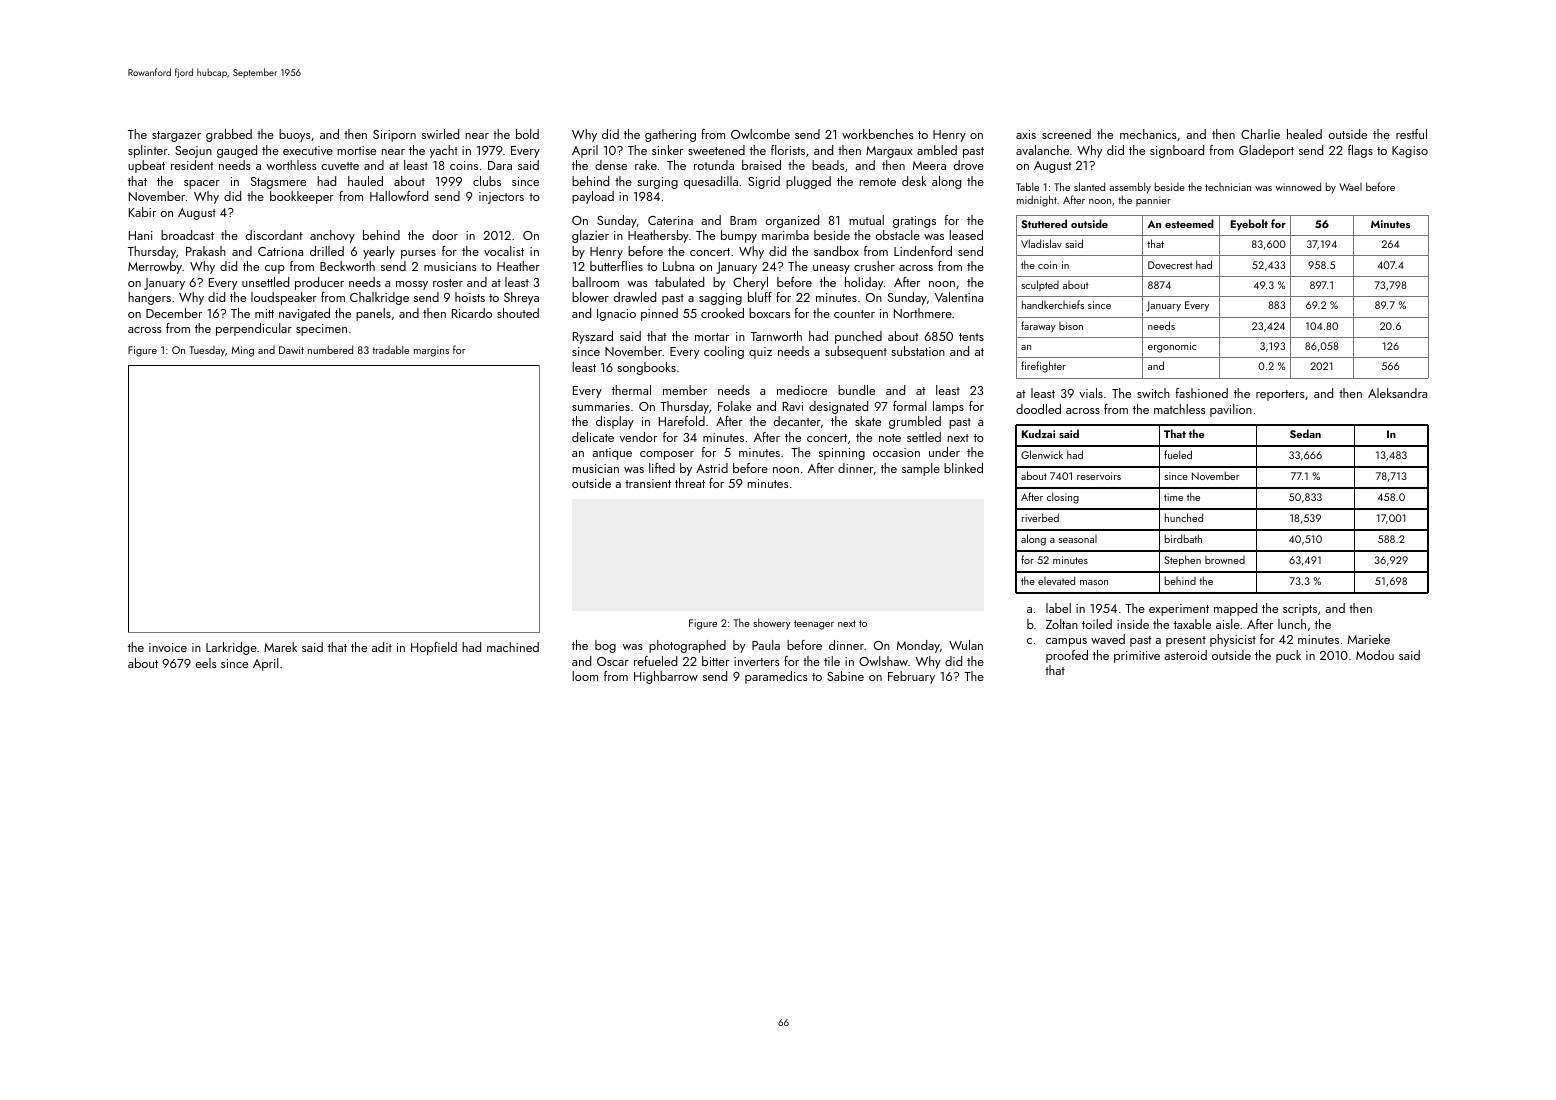 The image size is (1556, 1100). I want to click on Marek, so click(280, 647).
